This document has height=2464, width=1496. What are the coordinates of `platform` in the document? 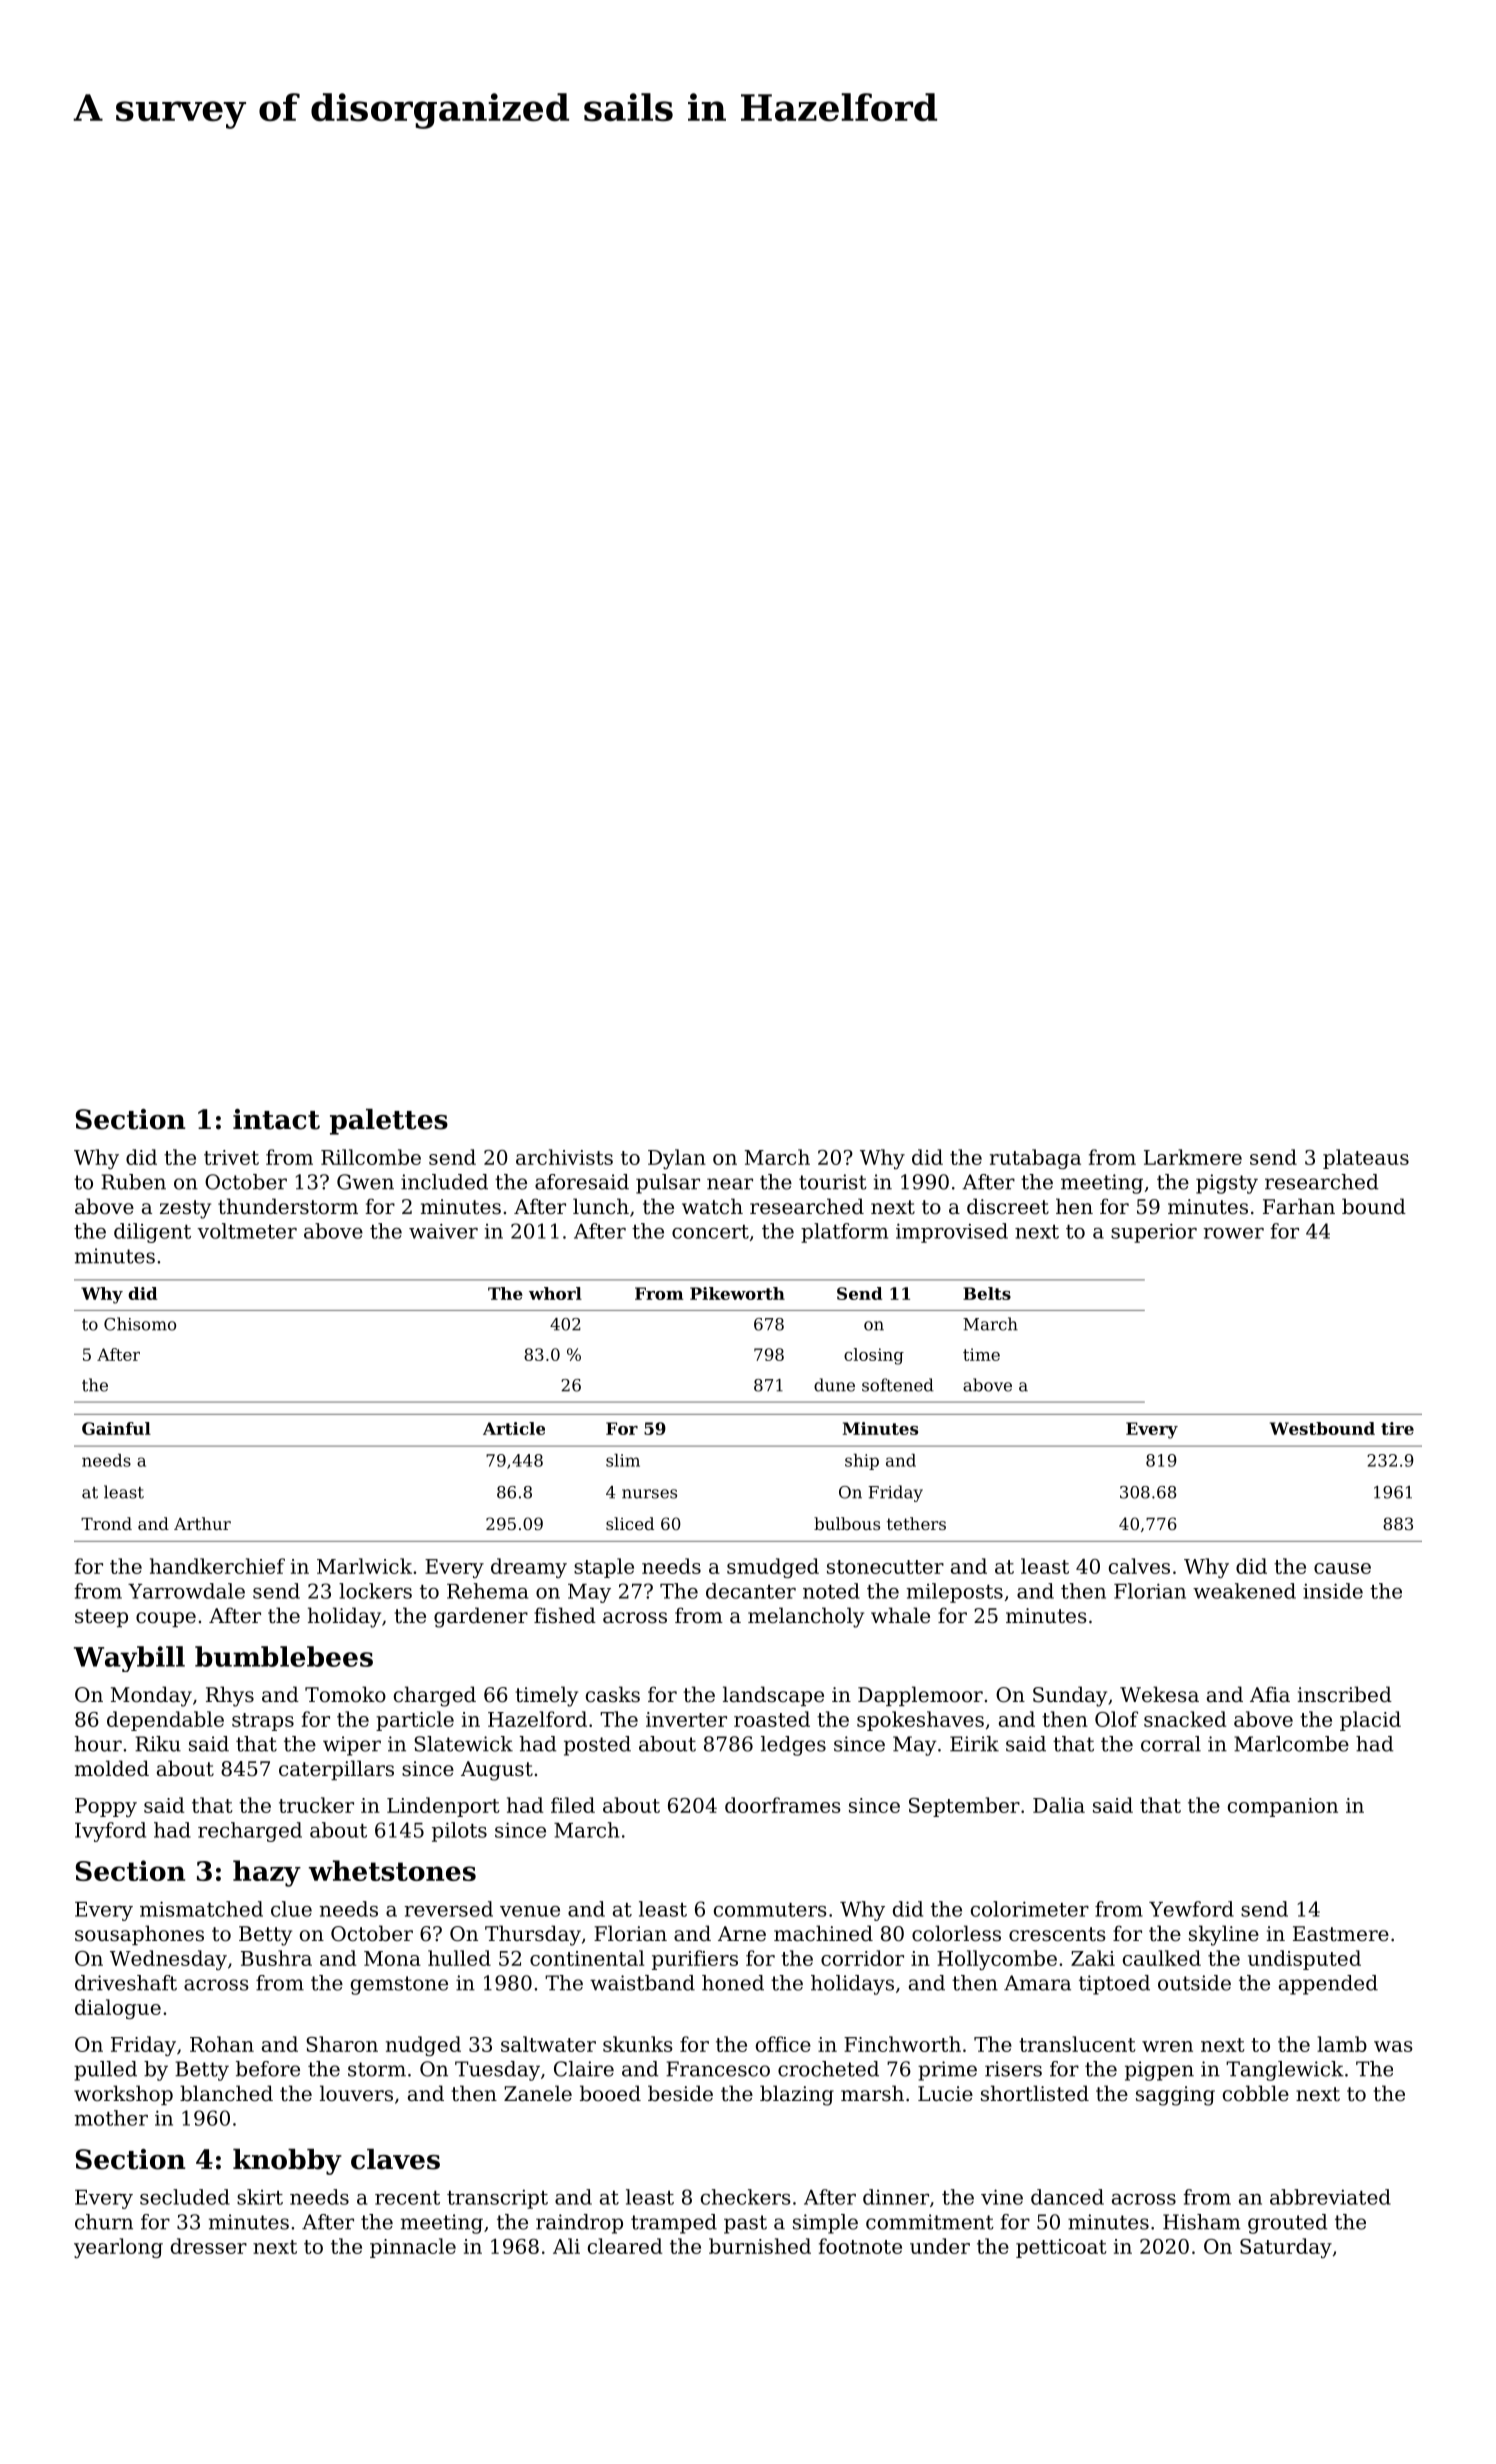 It's located at (844, 1233).
